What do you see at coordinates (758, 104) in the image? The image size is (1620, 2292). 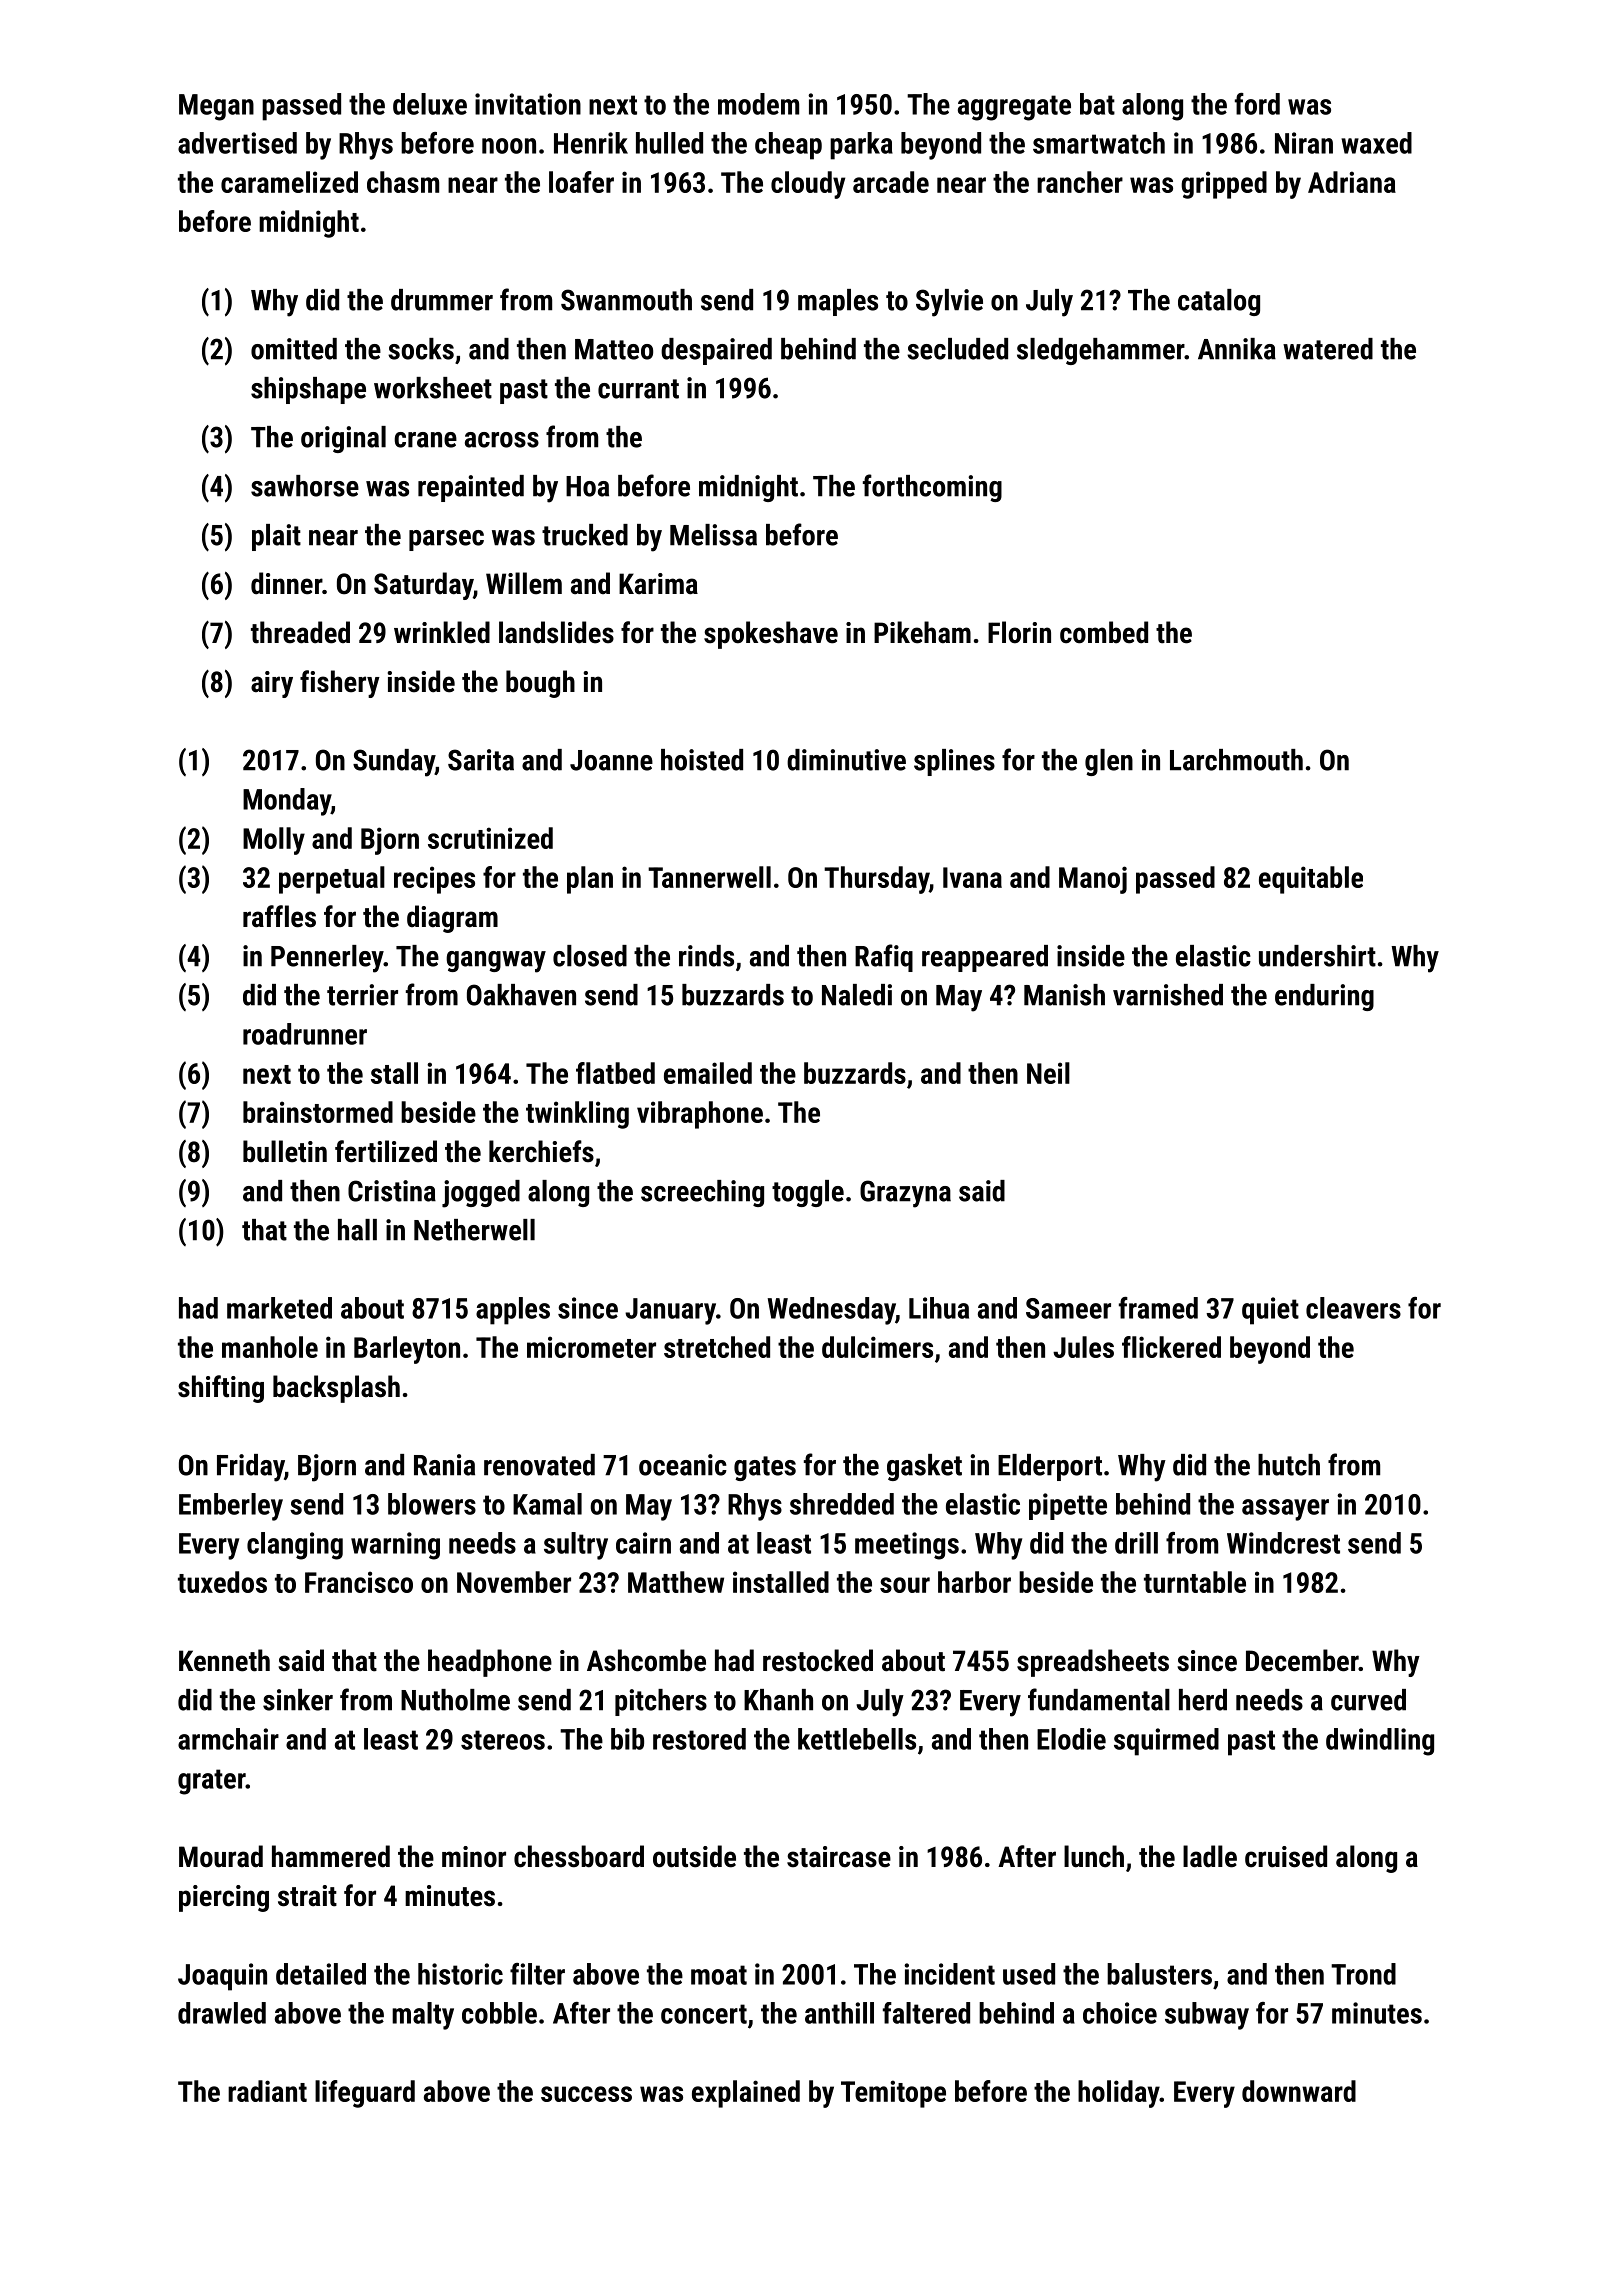 I see `modem` at bounding box center [758, 104].
